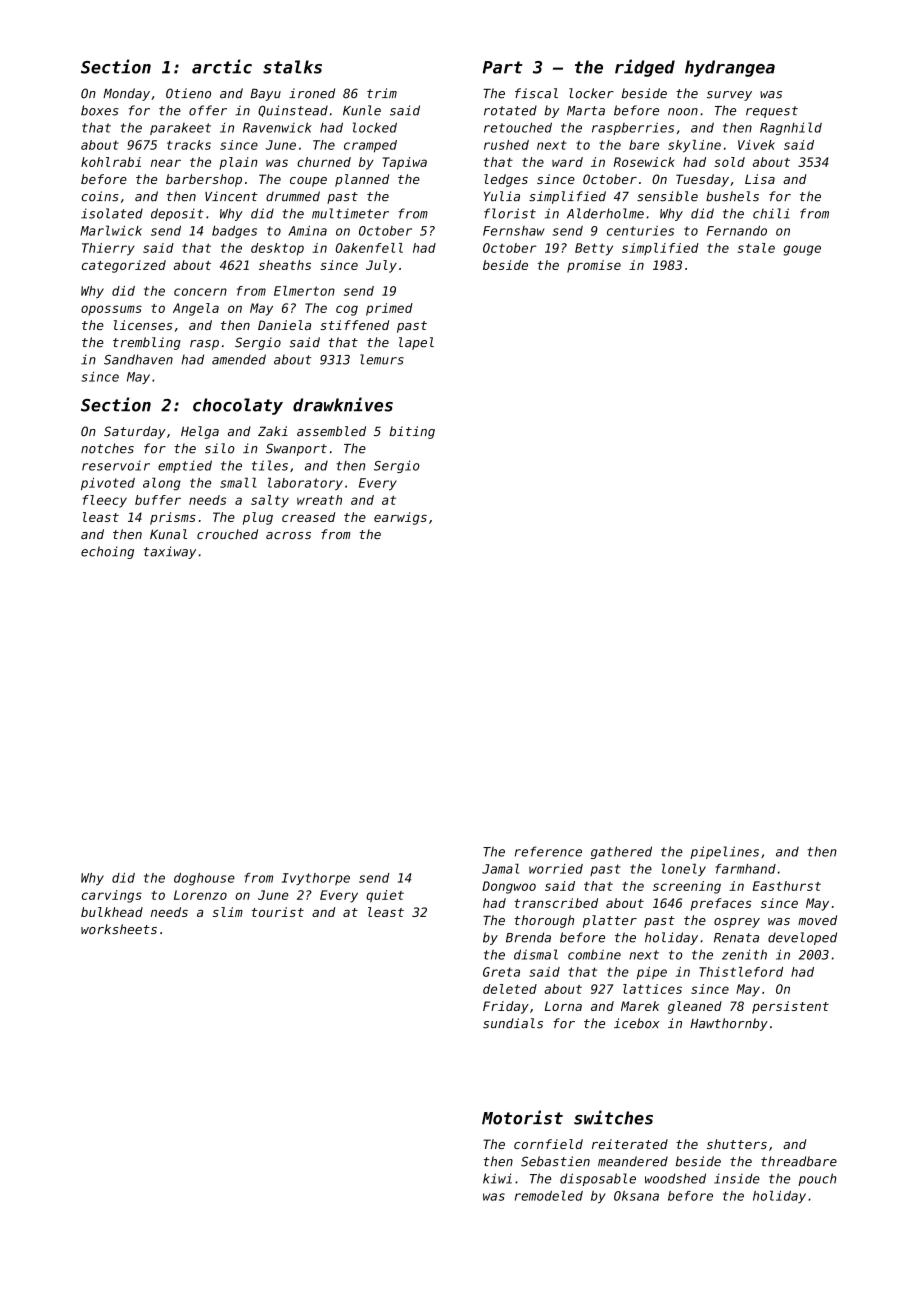  Describe the element at coordinates (126, 94) in the image. I see `Monday` at that location.
